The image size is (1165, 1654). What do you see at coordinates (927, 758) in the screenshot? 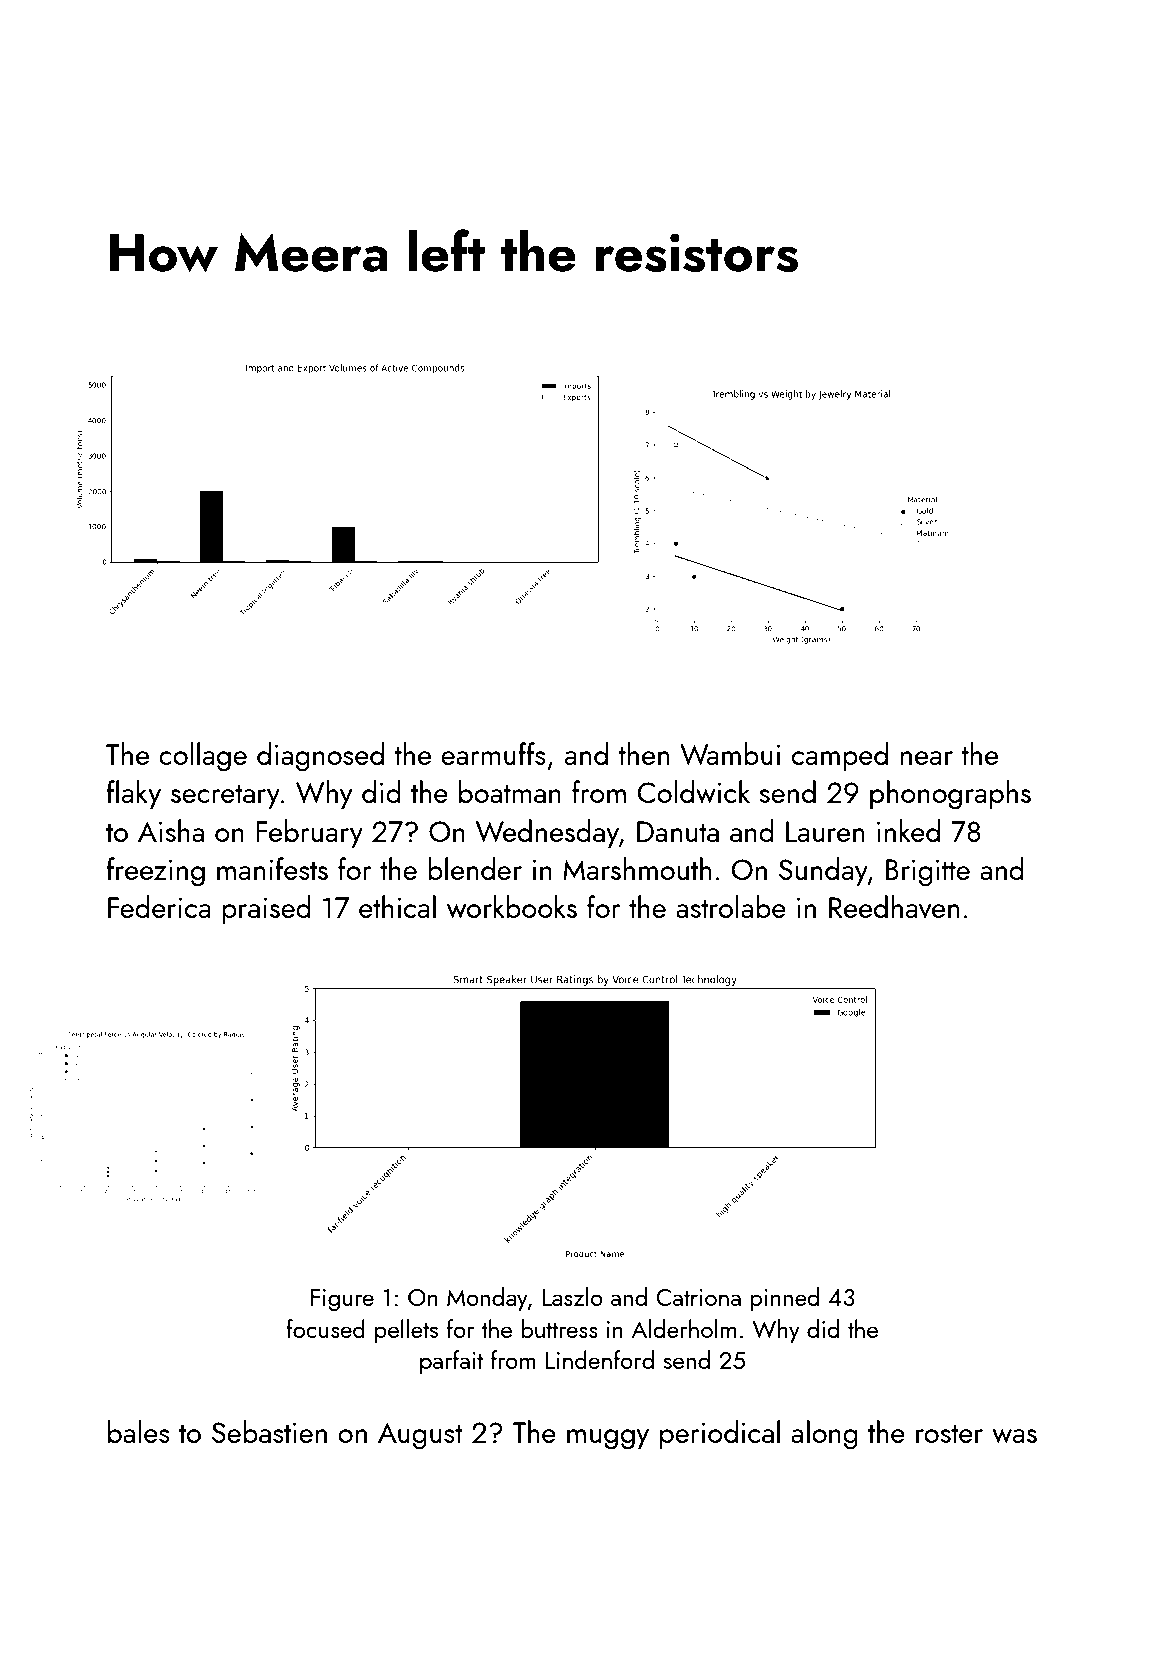
I see `near` at bounding box center [927, 758].
